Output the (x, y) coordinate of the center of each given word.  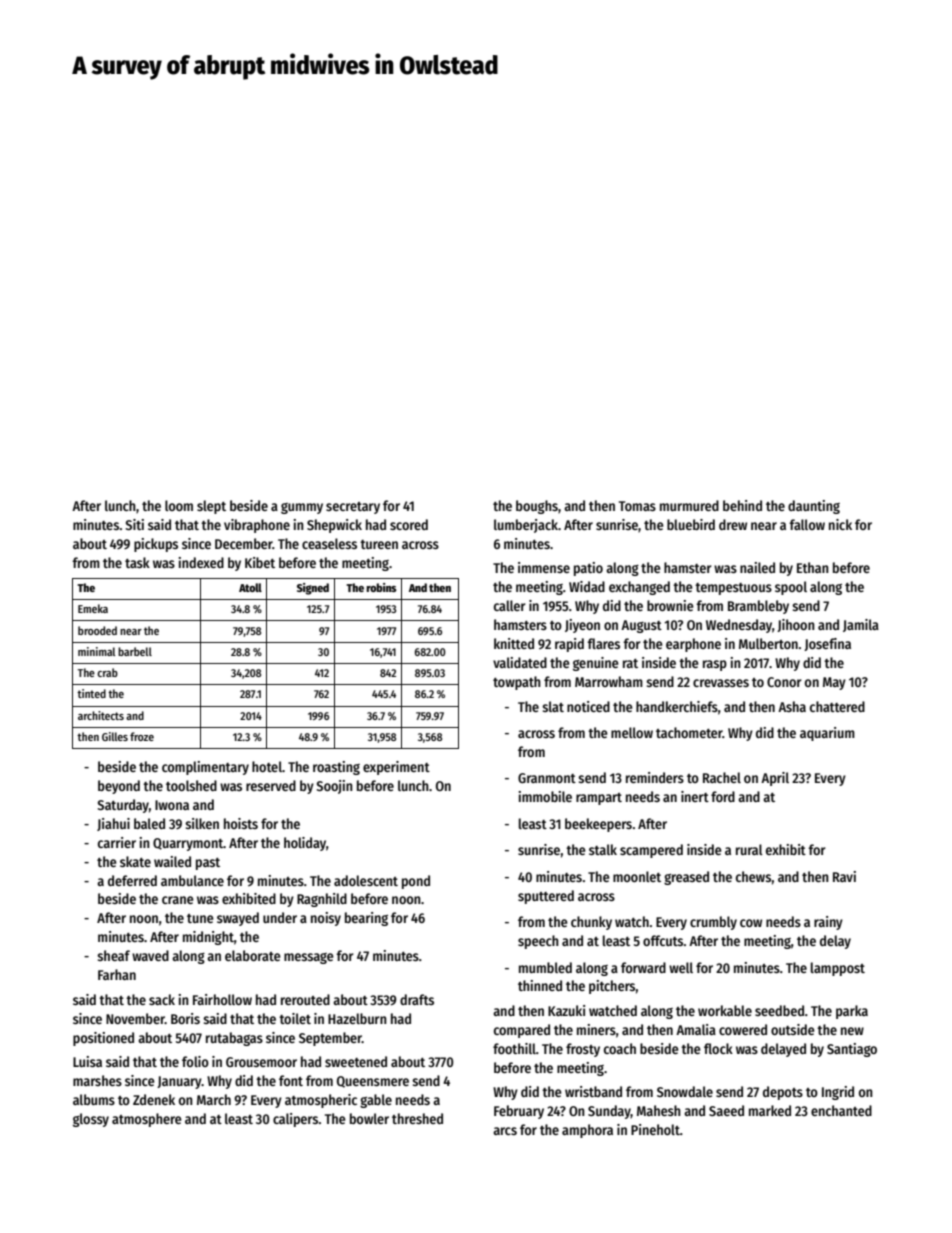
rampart (599, 799)
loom (179, 505)
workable (725, 1010)
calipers (296, 1120)
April (775, 779)
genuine (596, 664)
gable (376, 1101)
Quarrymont (188, 844)
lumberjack (526, 526)
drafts (417, 999)
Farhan (117, 974)
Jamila (861, 625)
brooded (97, 630)
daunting (814, 507)
